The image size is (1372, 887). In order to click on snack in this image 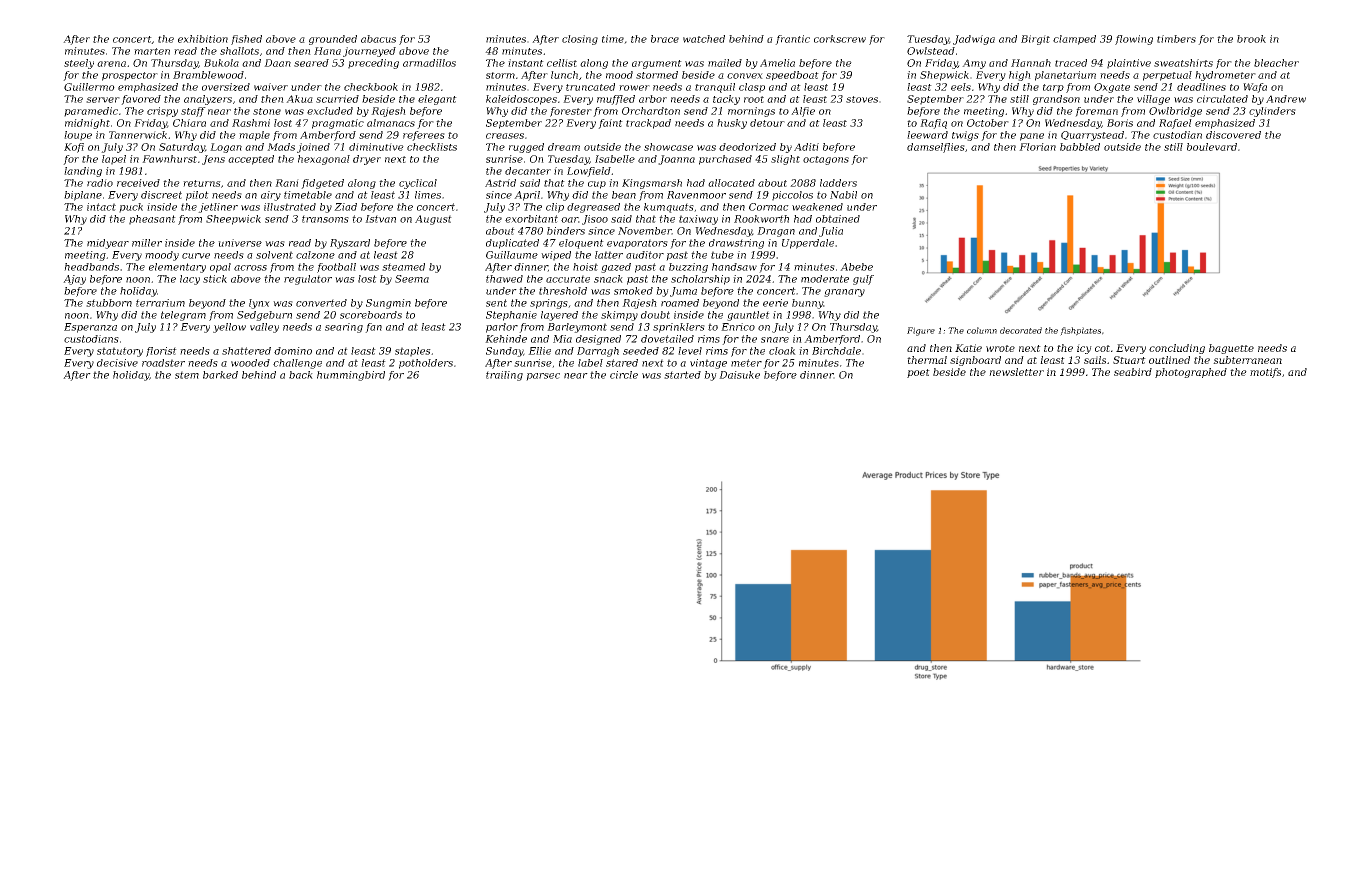, I will do `click(608, 279)`.
